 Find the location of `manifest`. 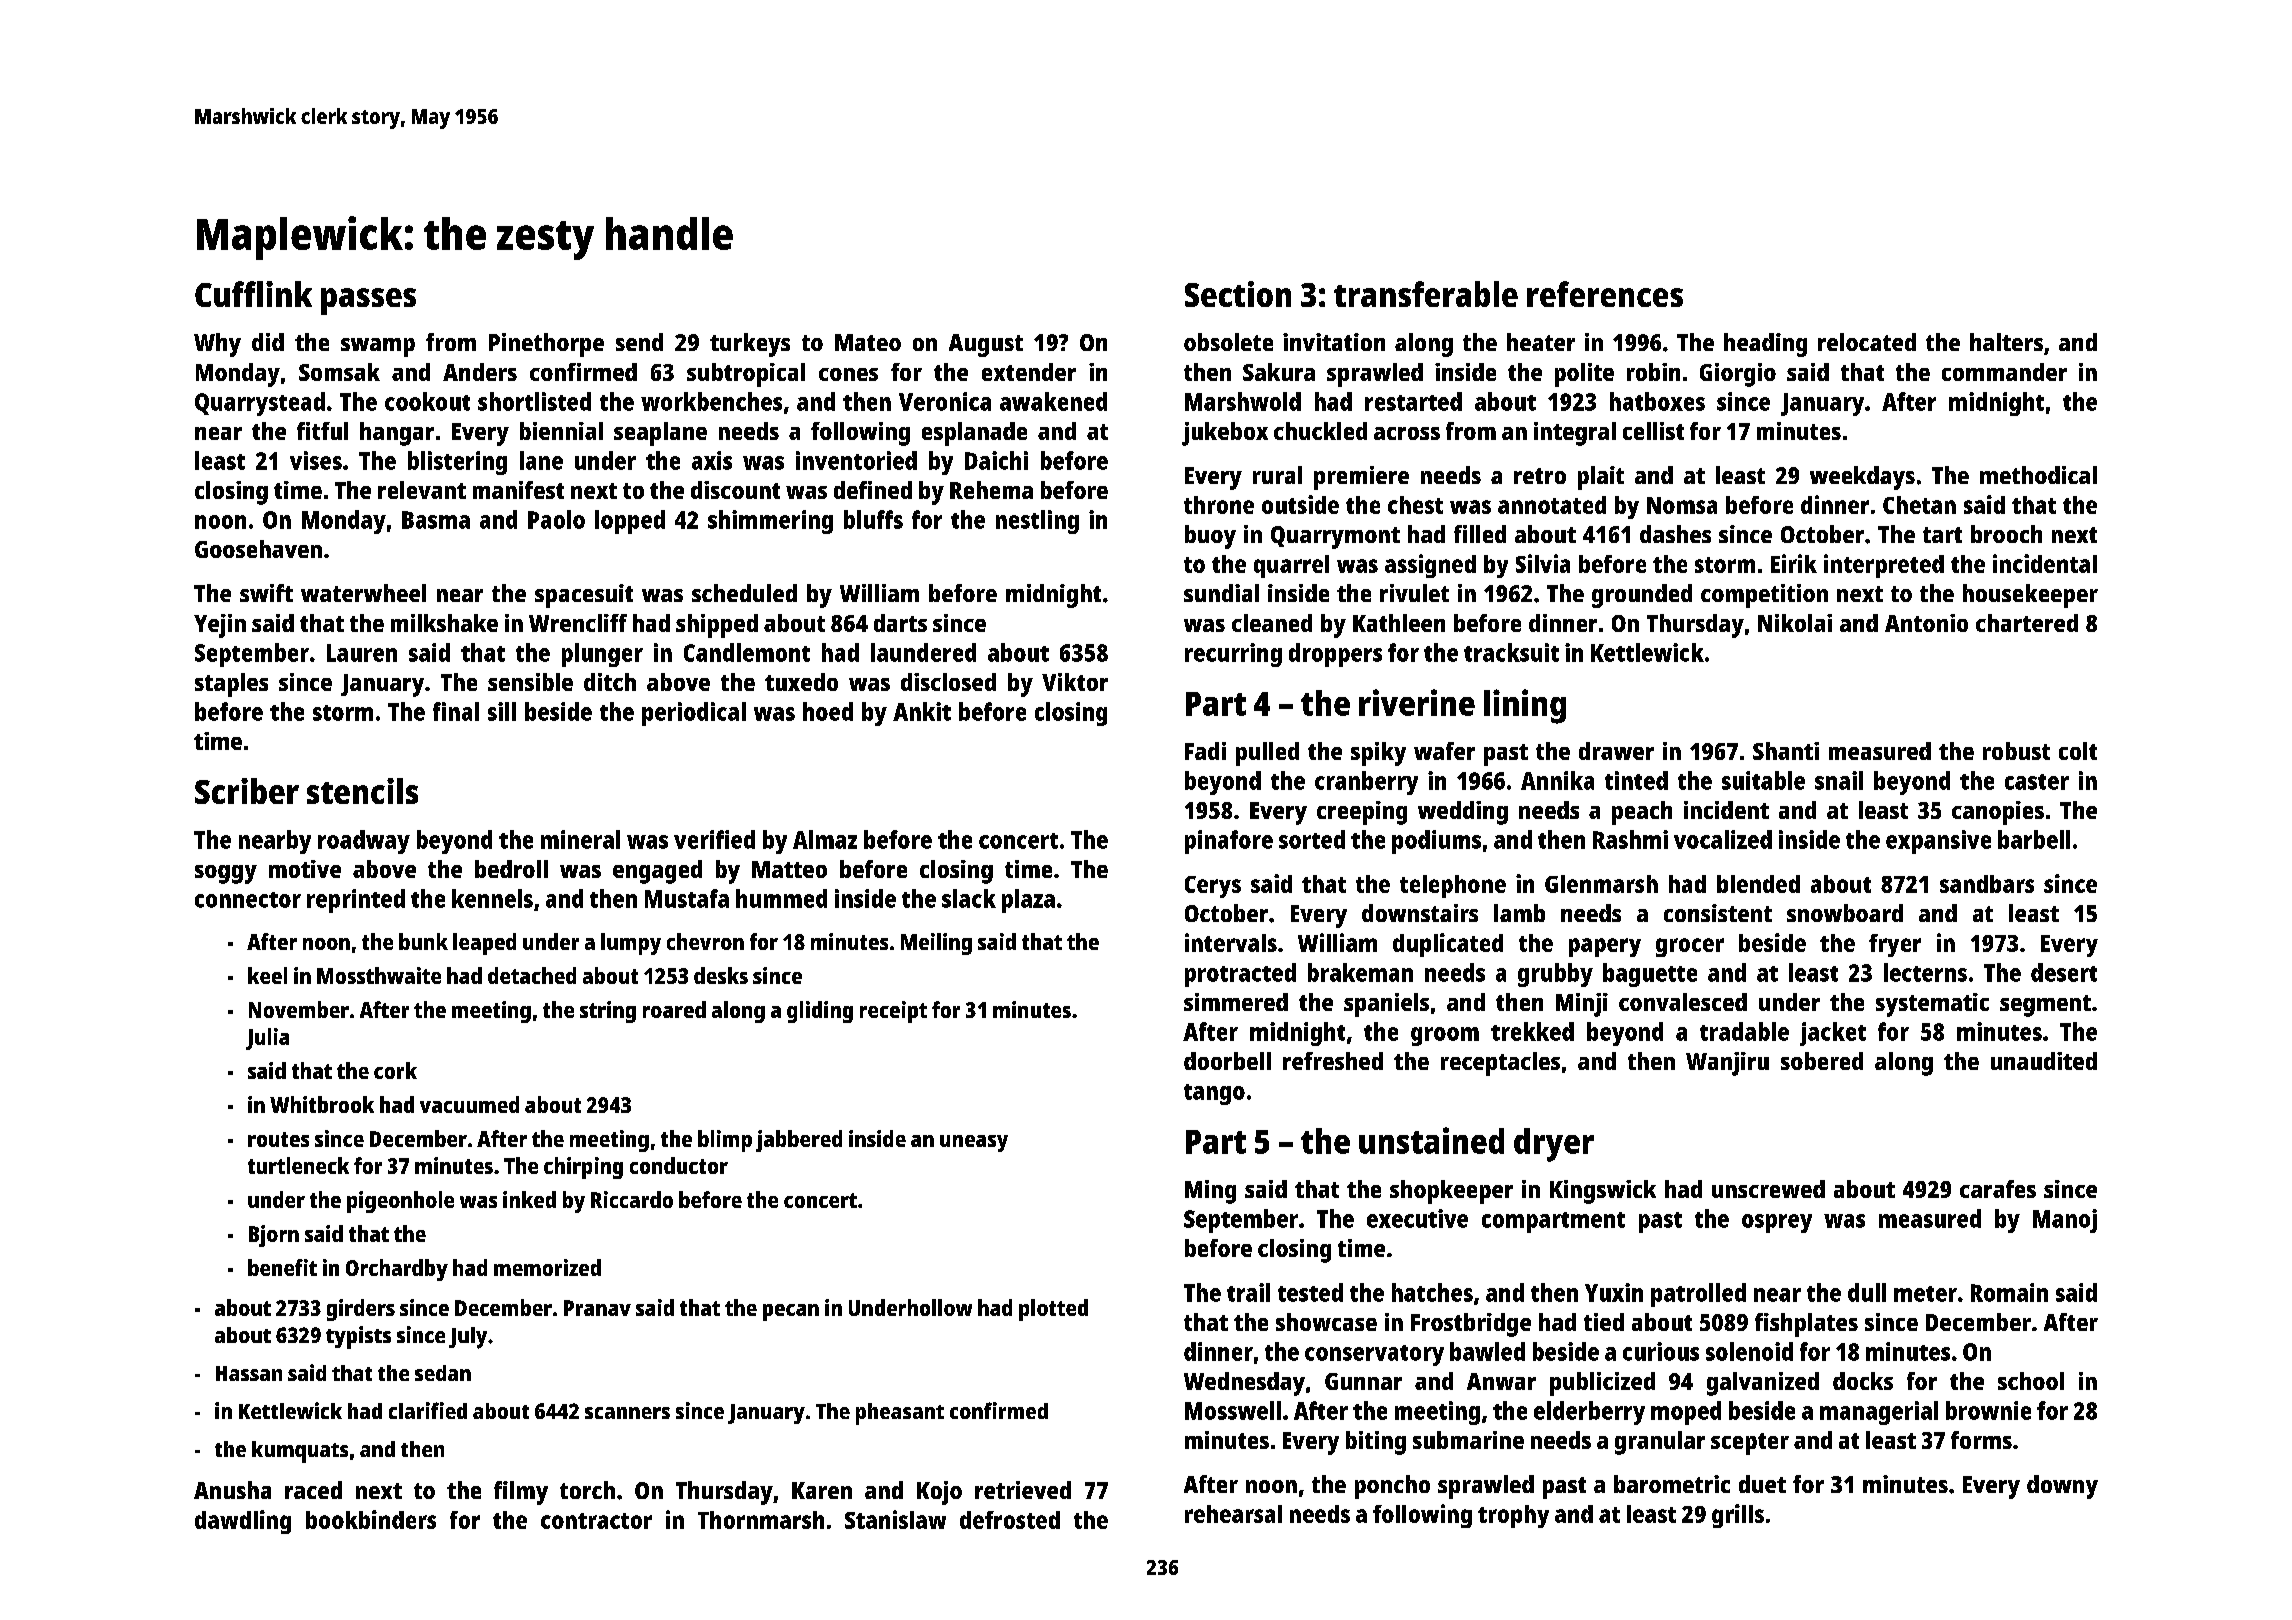

manifest is located at coordinates (518, 490).
